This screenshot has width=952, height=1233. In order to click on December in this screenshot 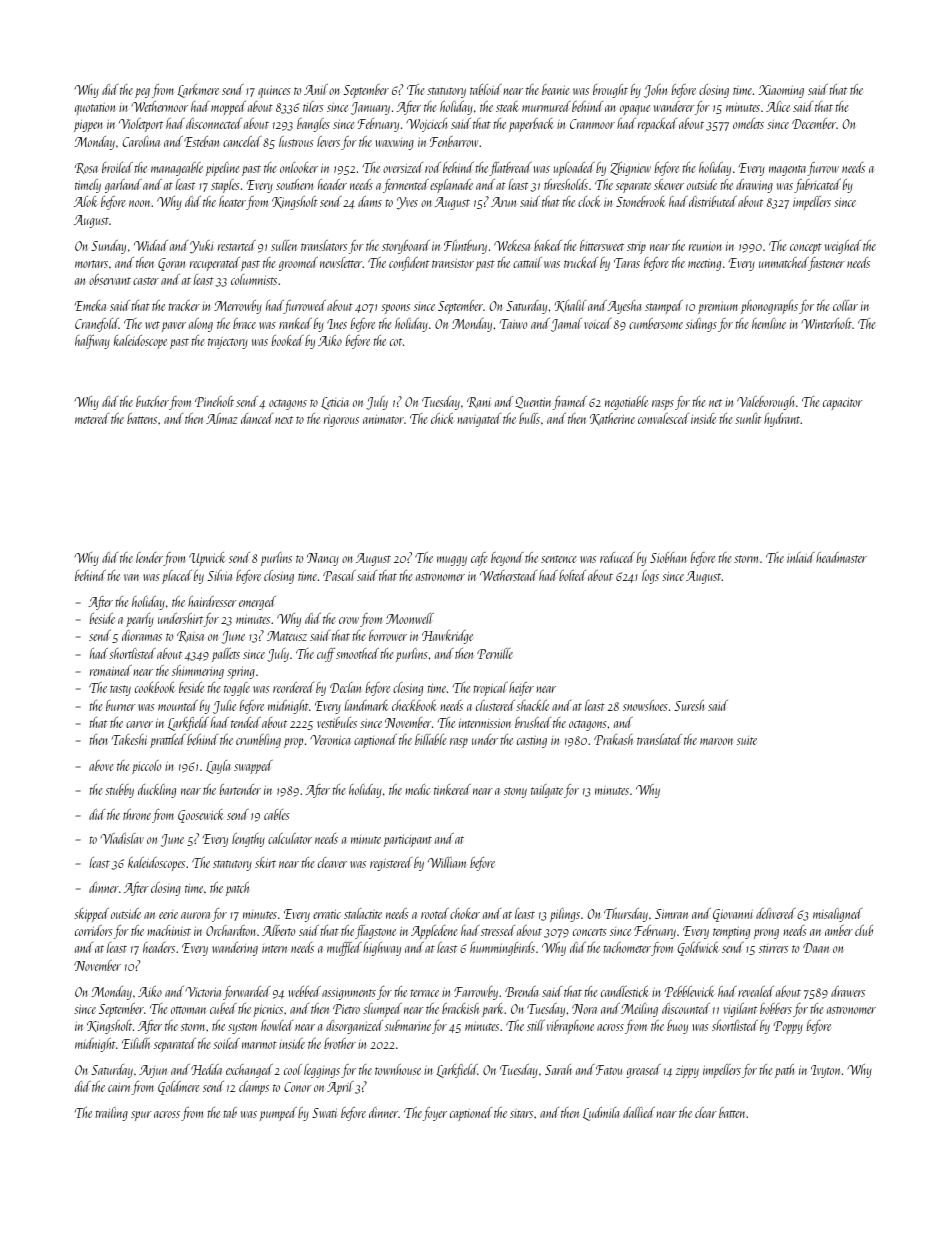, I will do `click(814, 123)`.
